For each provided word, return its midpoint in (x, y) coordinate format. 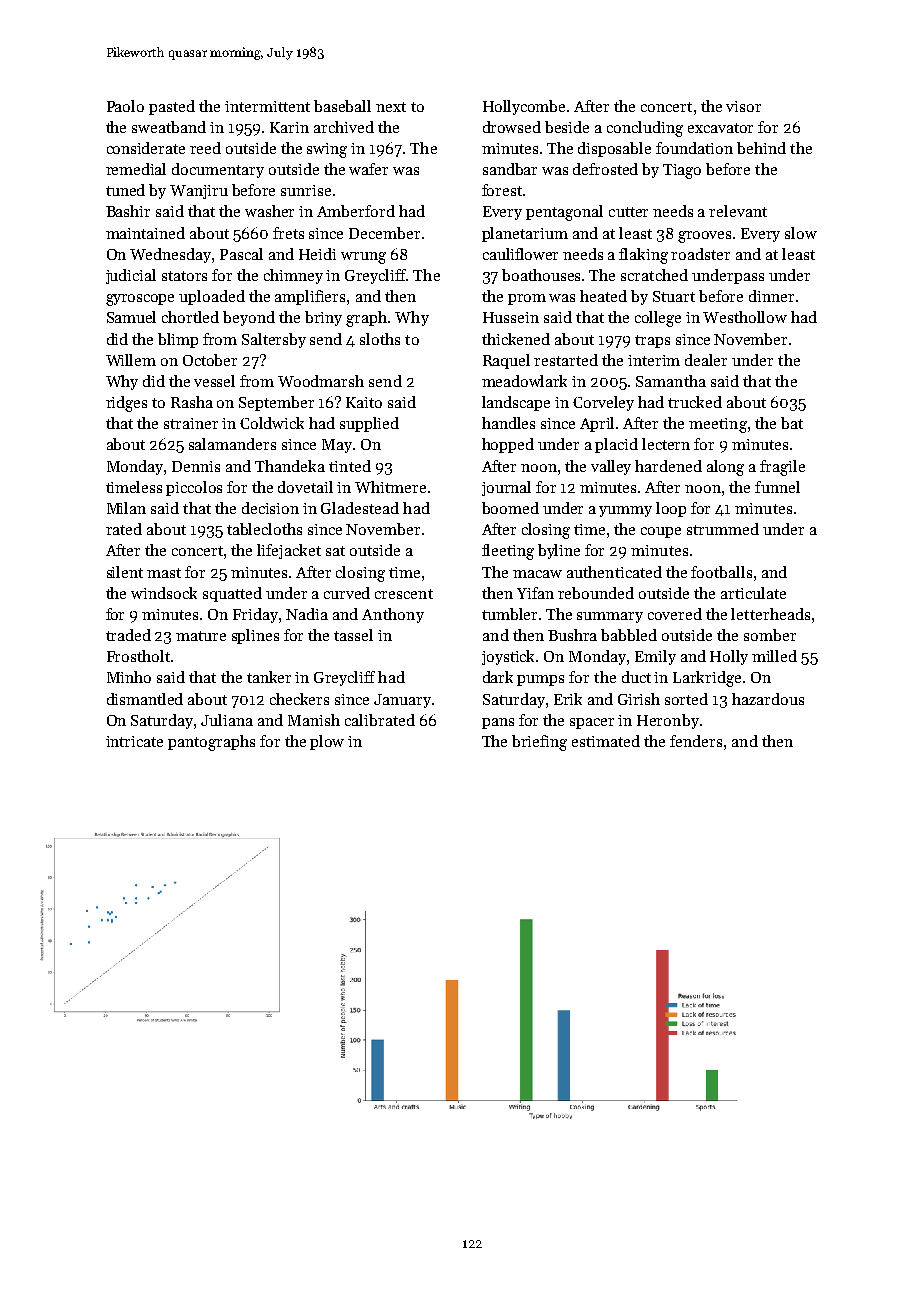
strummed (723, 529)
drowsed (512, 127)
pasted (172, 107)
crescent (404, 594)
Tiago (682, 171)
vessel (214, 381)
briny (323, 318)
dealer (706, 360)
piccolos (194, 488)
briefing (539, 743)
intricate (134, 741)
